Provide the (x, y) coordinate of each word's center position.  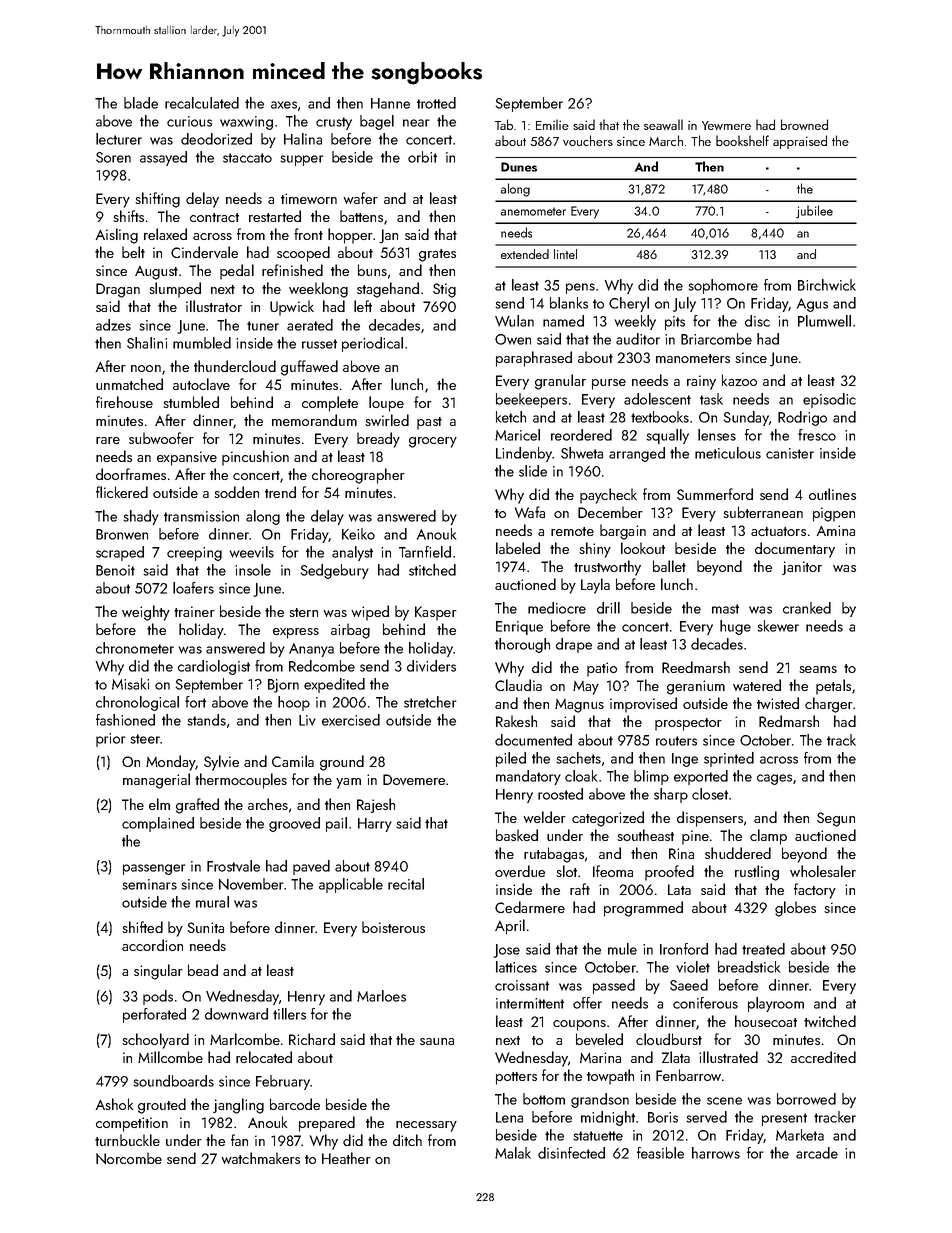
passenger (154, 869)
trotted (436, 103)
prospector (688, 724)
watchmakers (260, 1158)
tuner (263, 326)
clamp (768, 837)
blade (141, 103)
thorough (522, 645)
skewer (778, 626)
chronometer (135, 648)
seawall (663, 124)
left (363, 306)
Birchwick (827, 285)
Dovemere (414, 779)
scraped (120, 553)
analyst (352, 553)
